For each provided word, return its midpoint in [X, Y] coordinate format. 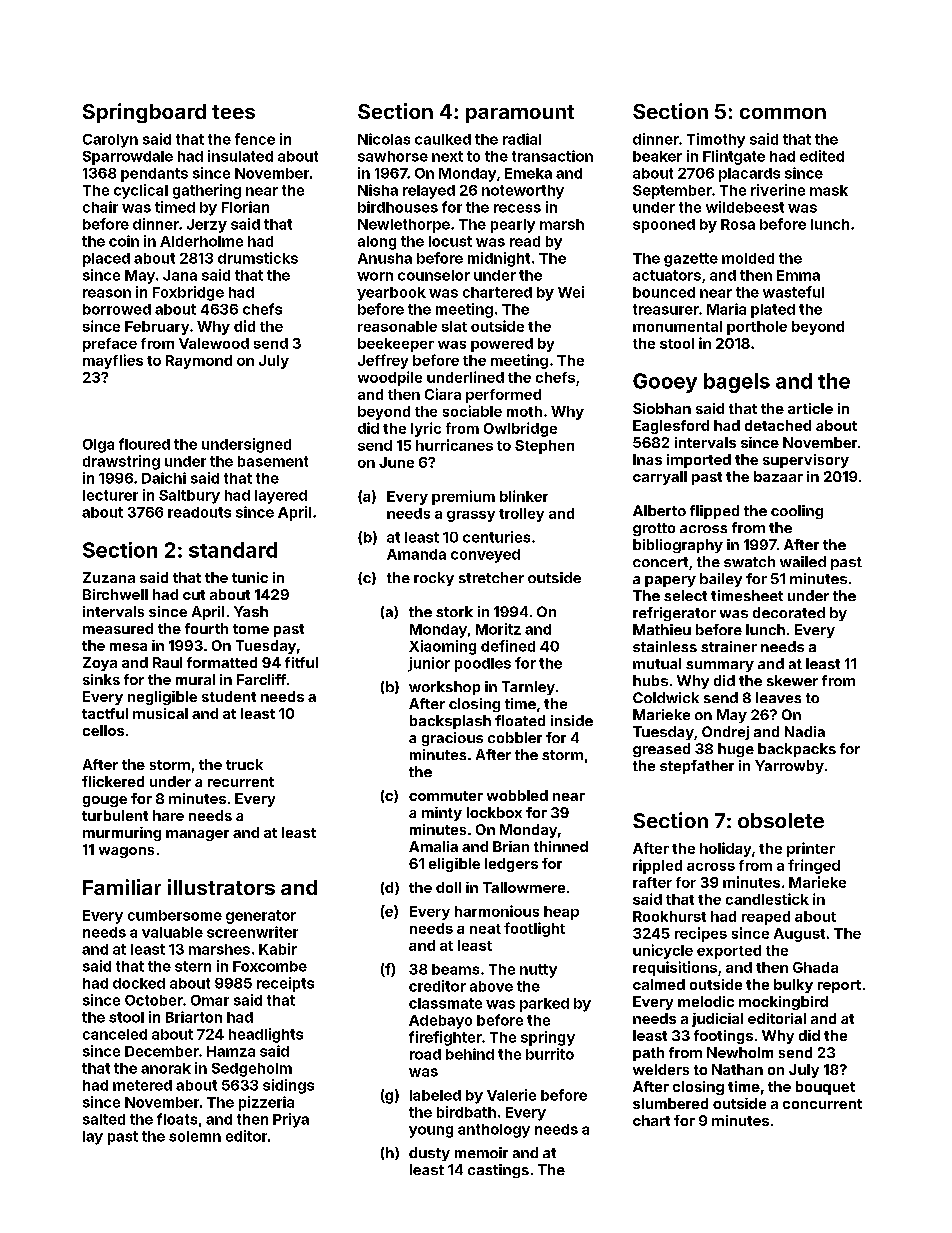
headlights [266, 1035]
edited [822, 156]
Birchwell [115, 594]
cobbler [515, 737]
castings [498, 1171]
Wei [571, 292]
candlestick [767, 899]
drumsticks [258, 258]
